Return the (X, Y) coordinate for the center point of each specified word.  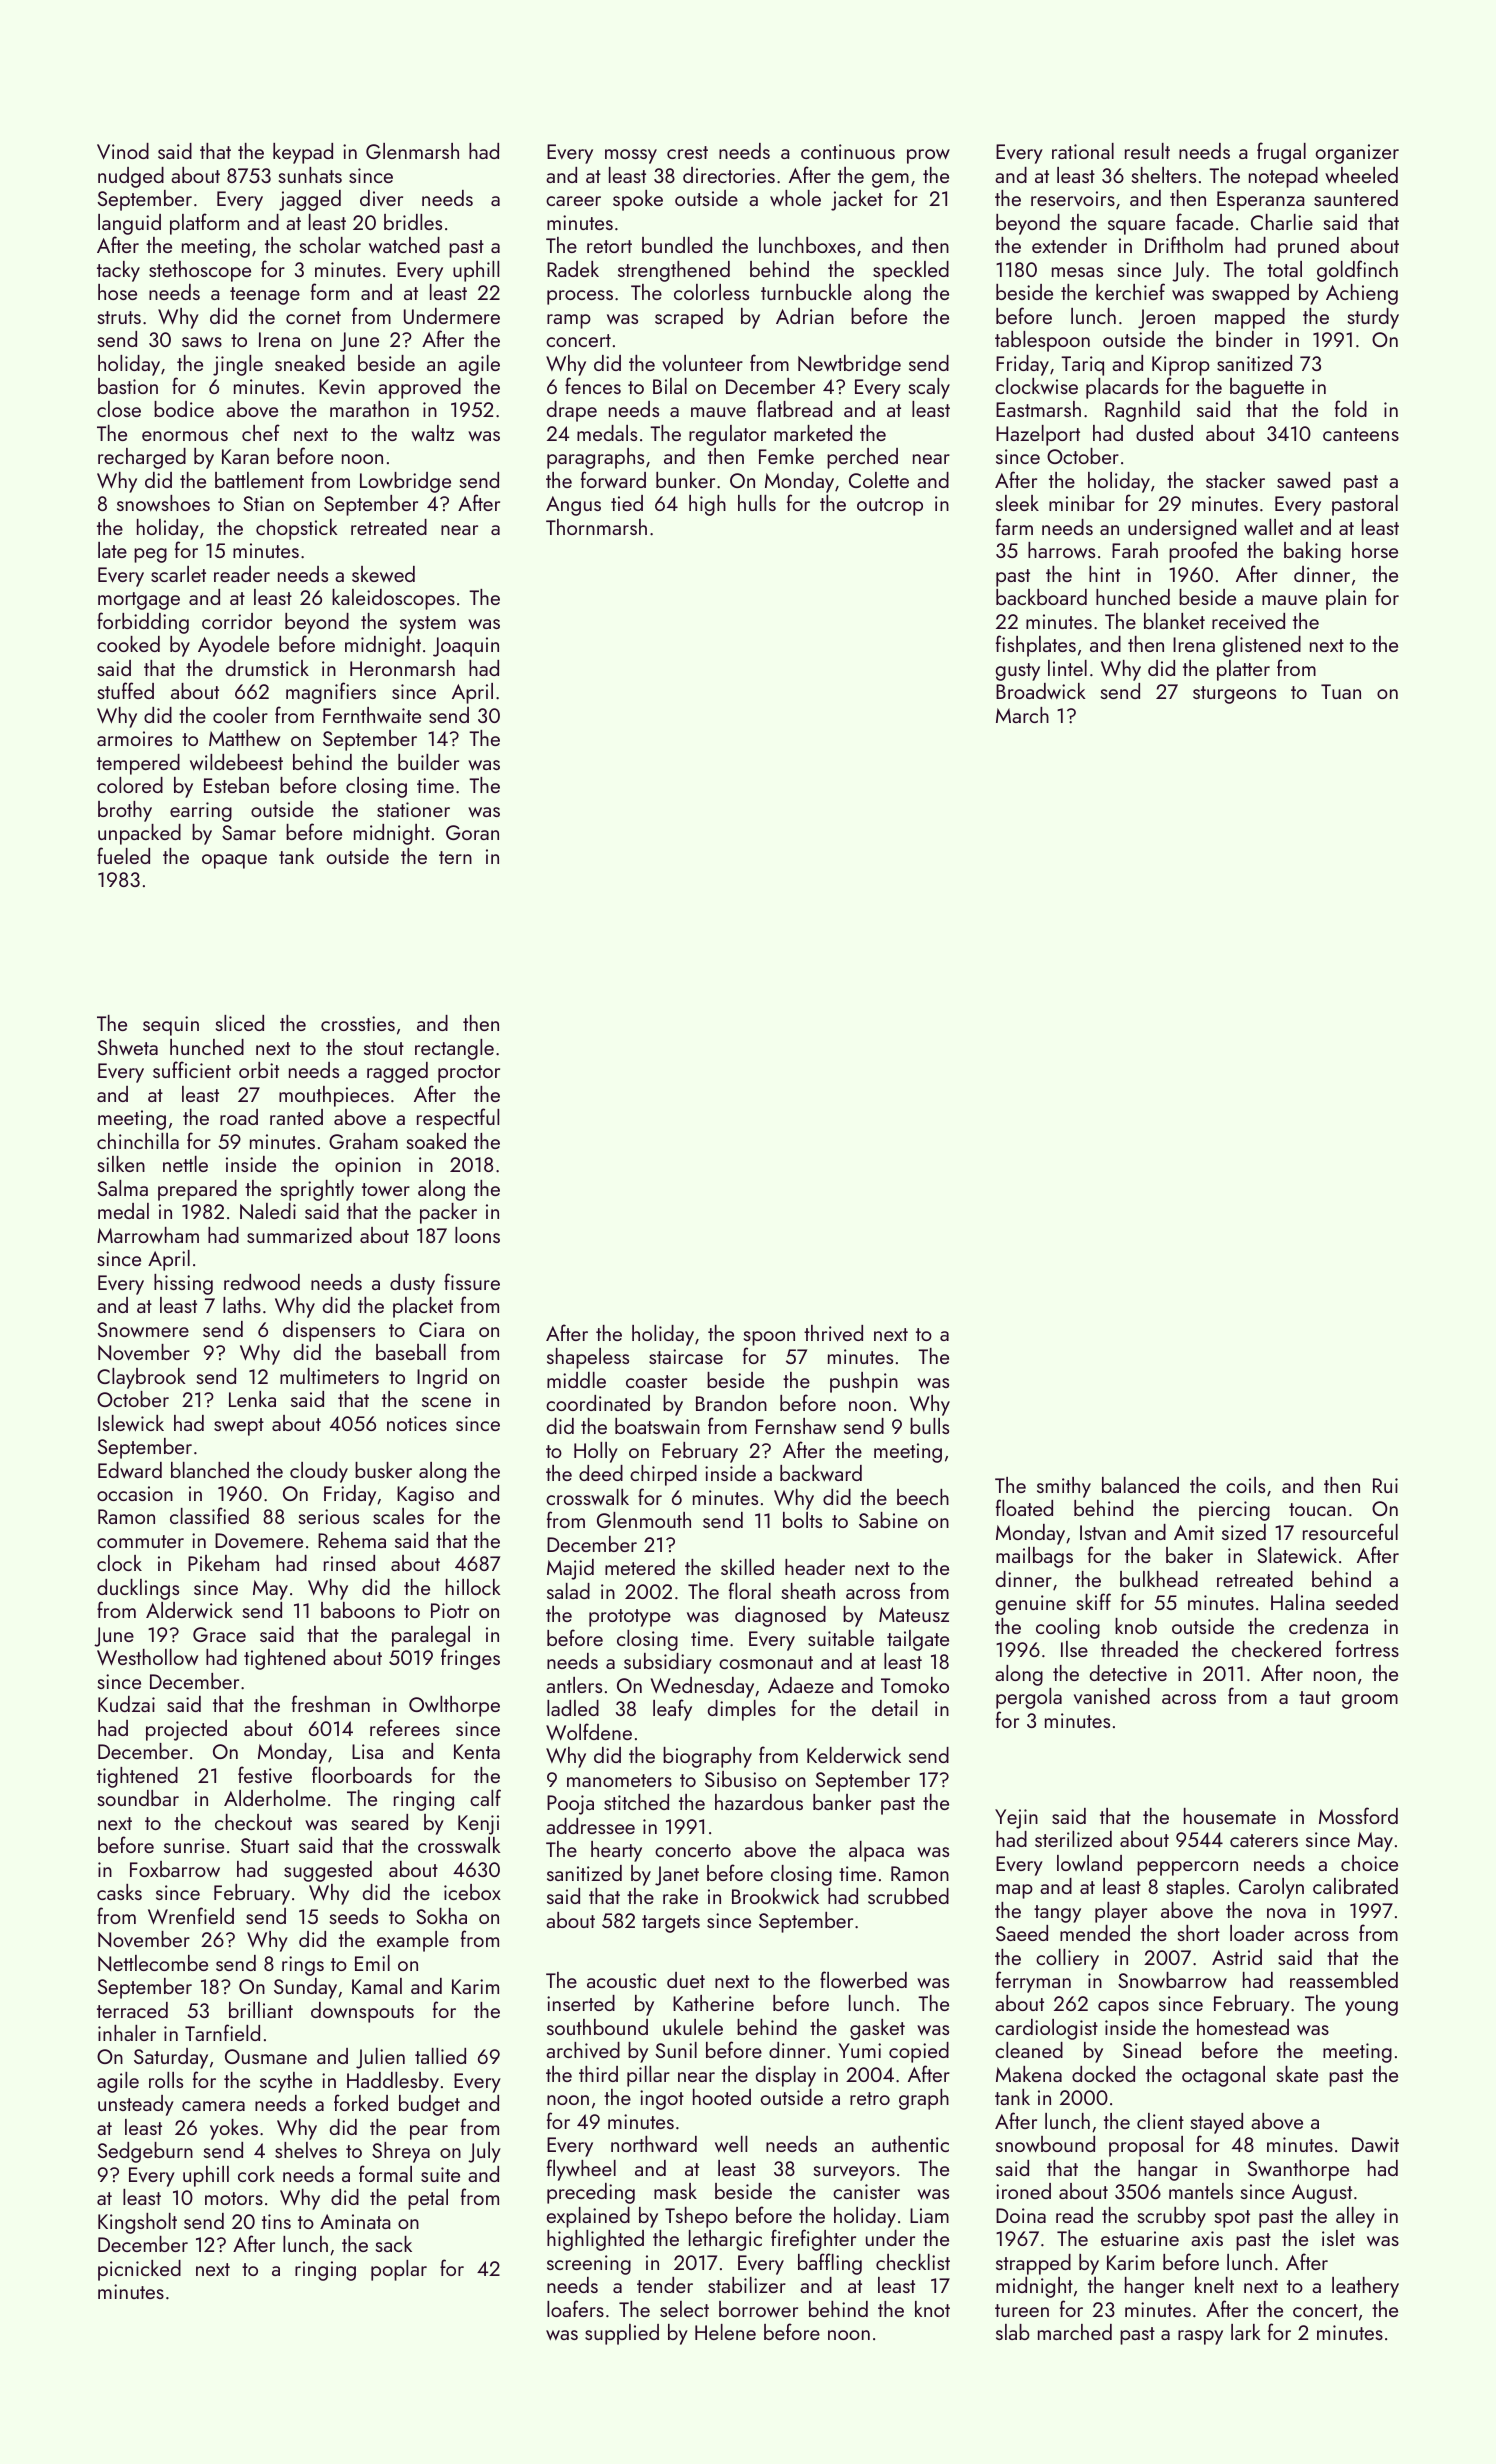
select (684, 2309)
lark (1246, 2332)
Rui (1385, 1485)
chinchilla (138, 1141)
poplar (399, 2270)
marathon (369, 409)
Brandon (731, 1403)
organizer (1357, 154)
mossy (631, 156)
